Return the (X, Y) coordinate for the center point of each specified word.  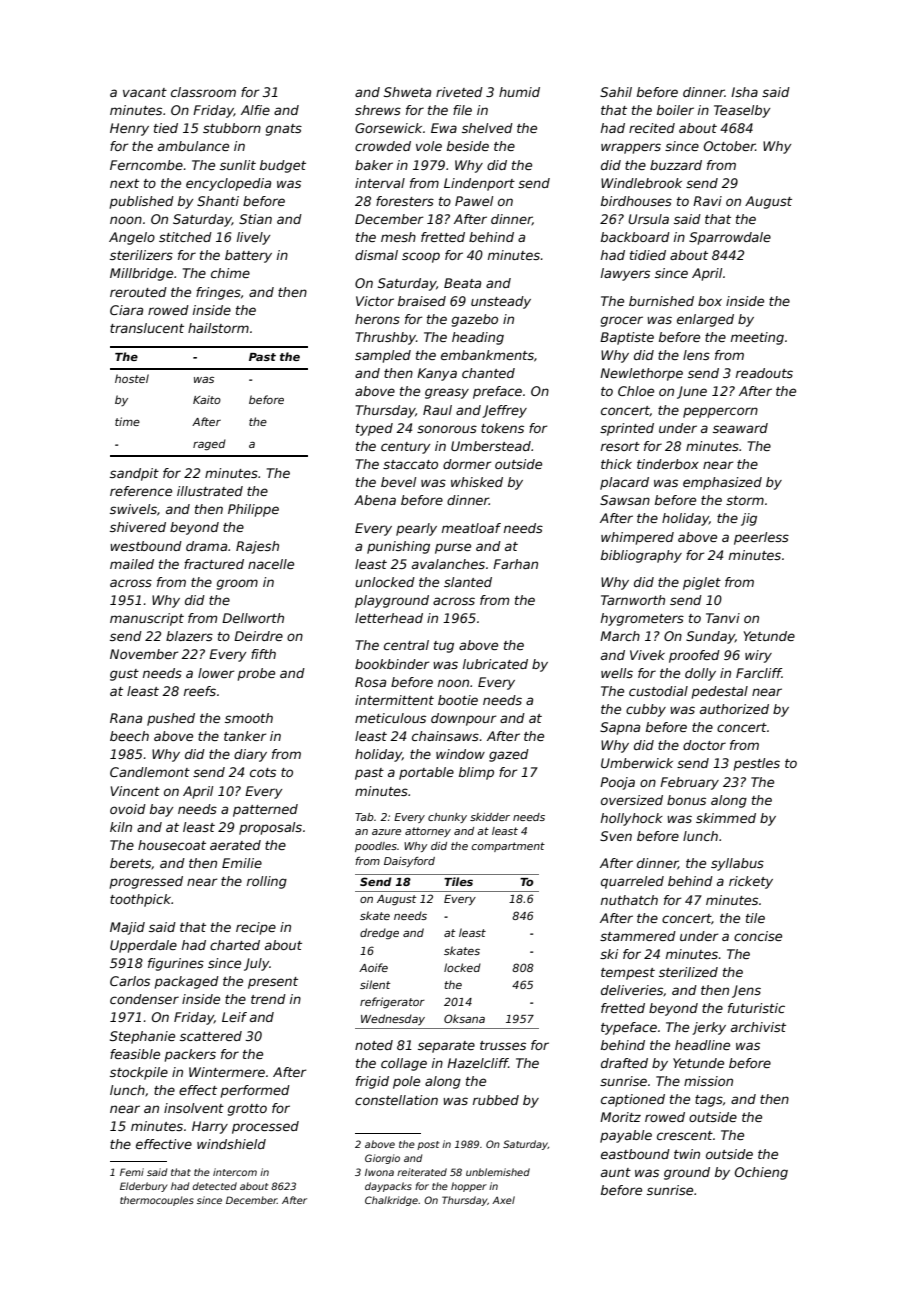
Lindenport (479, 184)
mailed (132, 564)
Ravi (707, 201)
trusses (503, 1045)
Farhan (515, 564)
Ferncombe (146, 165)
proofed (694, 656)
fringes (218, 293)
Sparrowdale (730, 238)
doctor (704, 745)
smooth (249, 718)
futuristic (756, 1008)
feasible (135, 1054)
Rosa (370, 682)
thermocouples (157, 1201)
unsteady (501, 302)
